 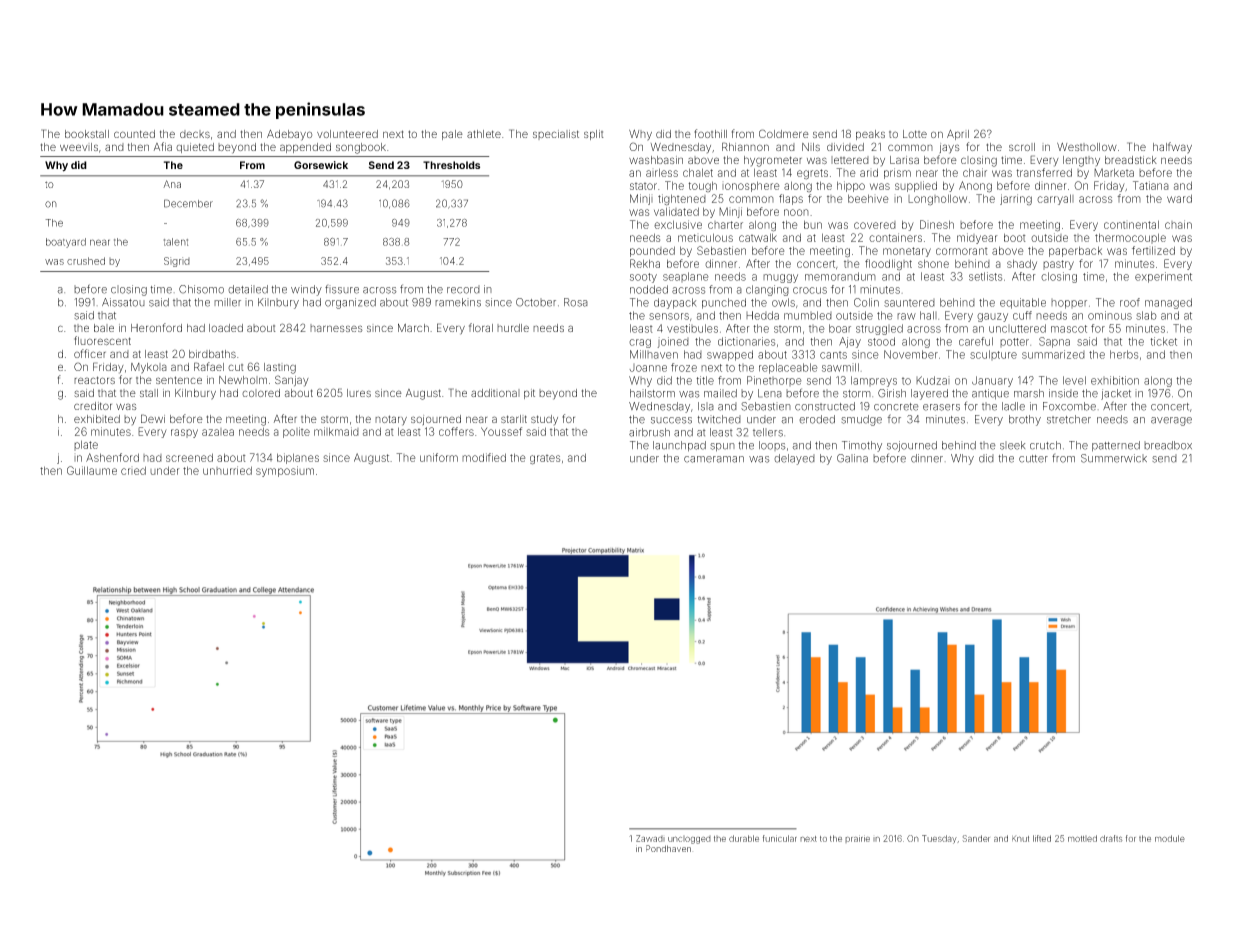 What do you see at coordinates (195, 134) in the page?
I see `decks` at bounding box center [195, 134].
